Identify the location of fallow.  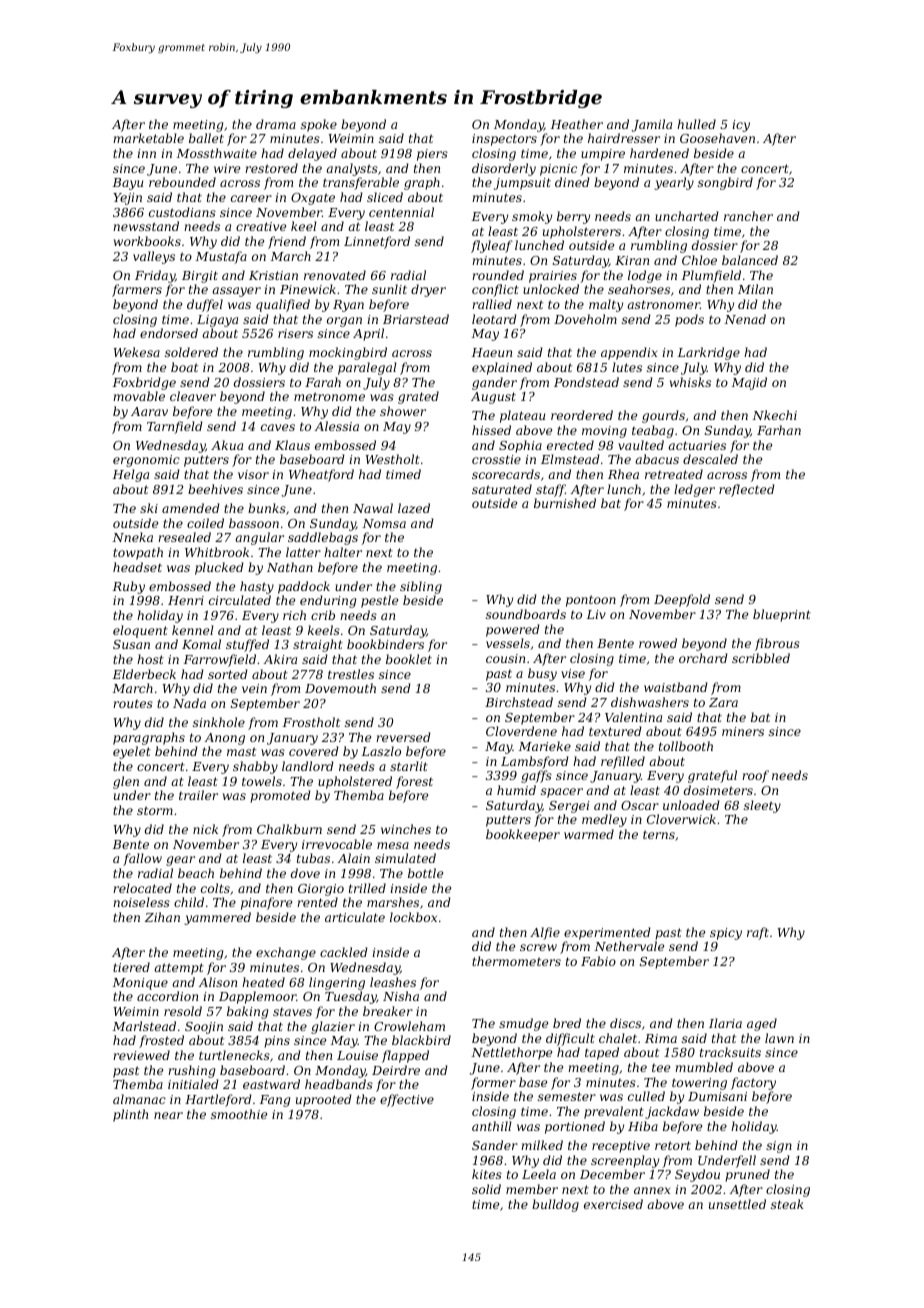
(142, 859).
